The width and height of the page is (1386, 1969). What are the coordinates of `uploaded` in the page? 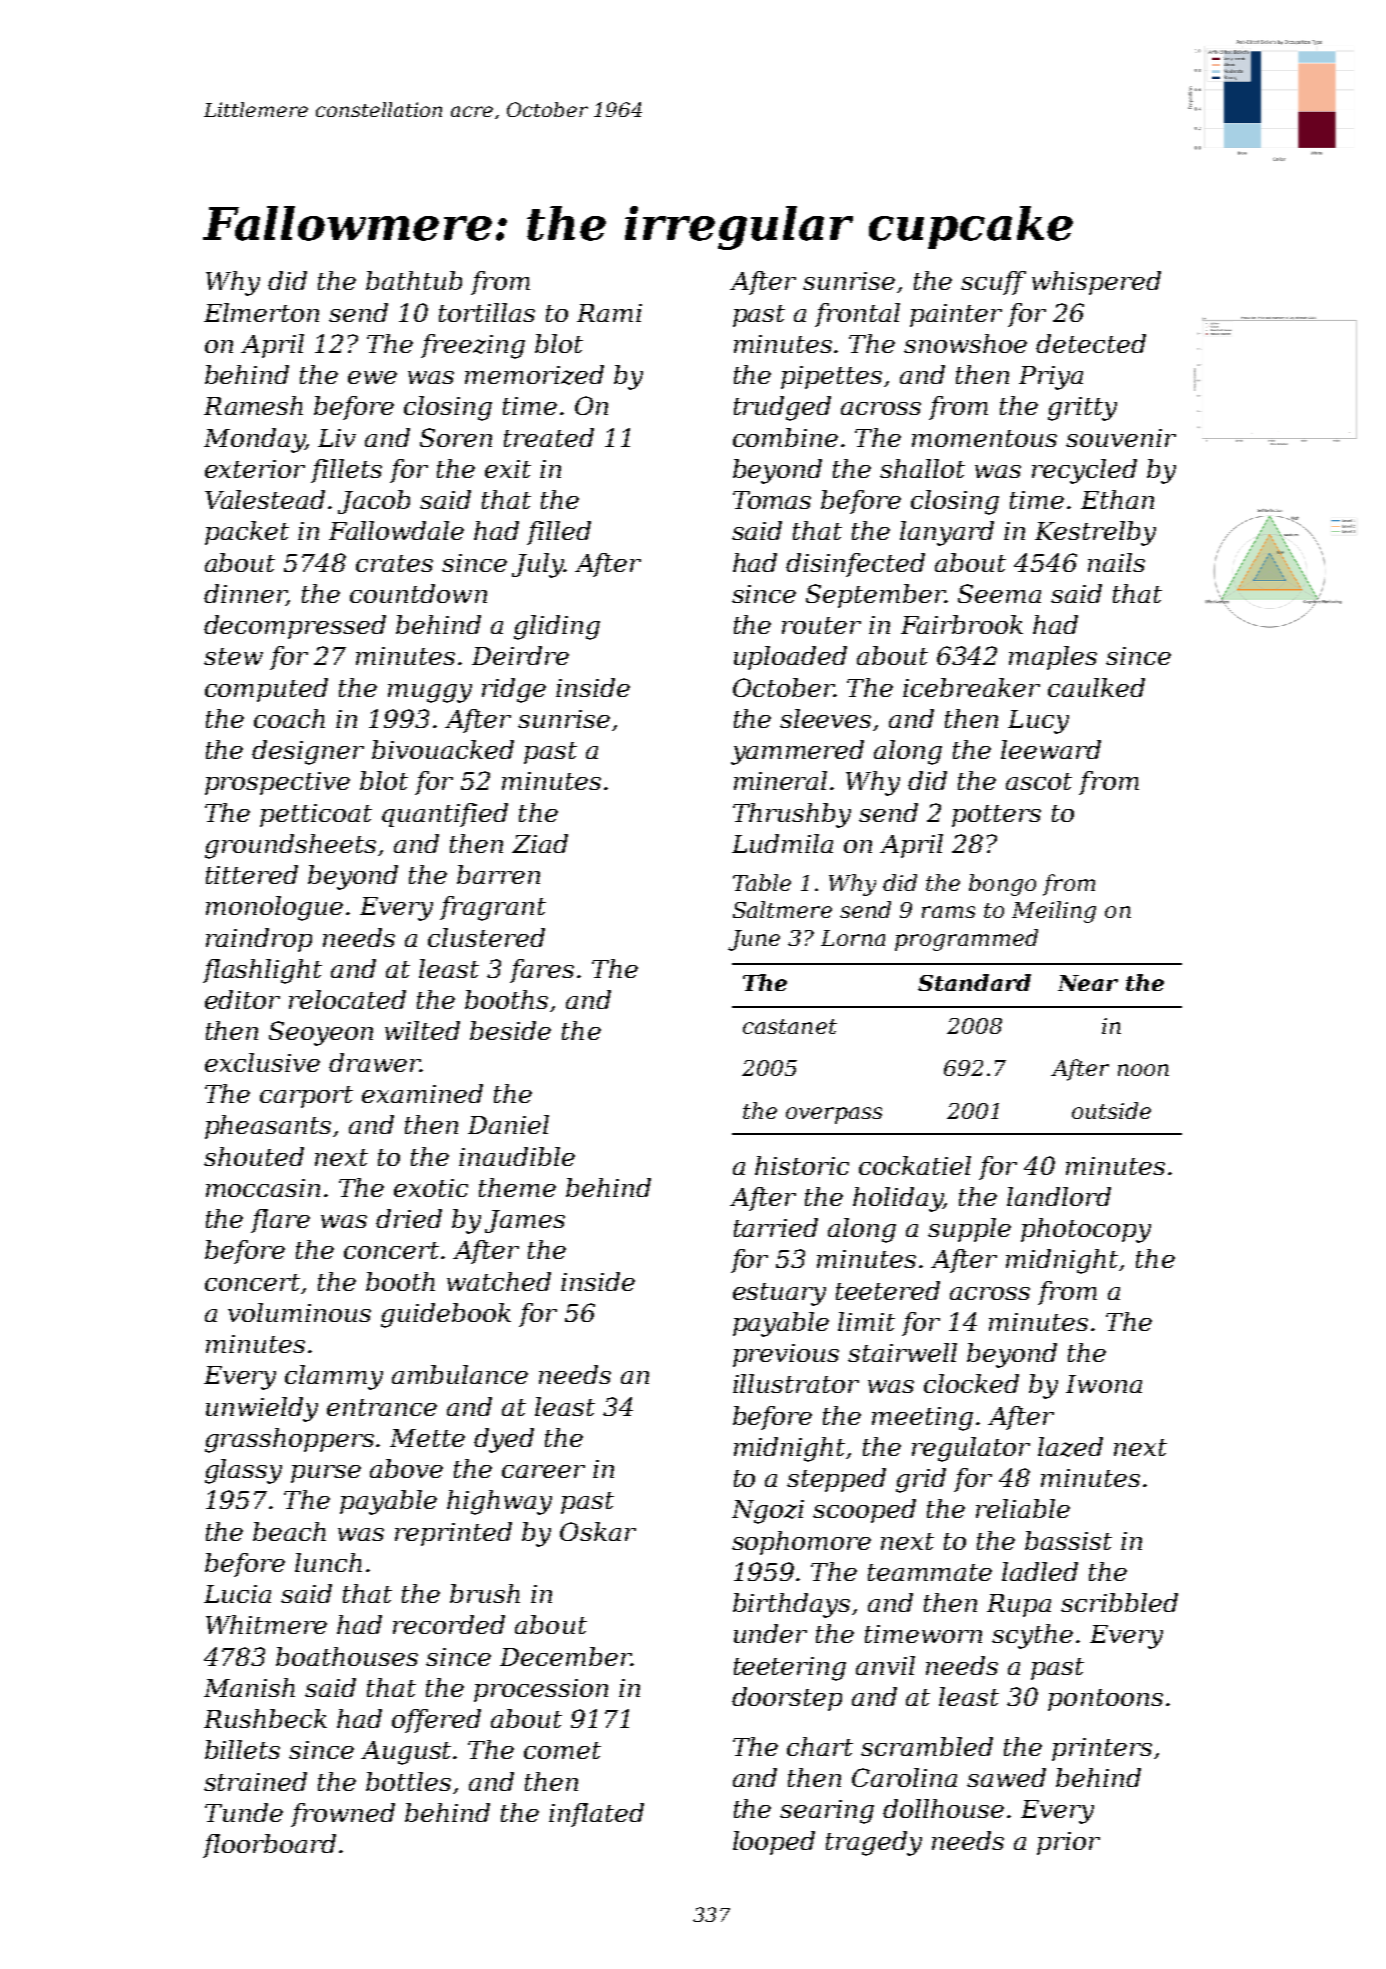 It's located at (790, 658).
